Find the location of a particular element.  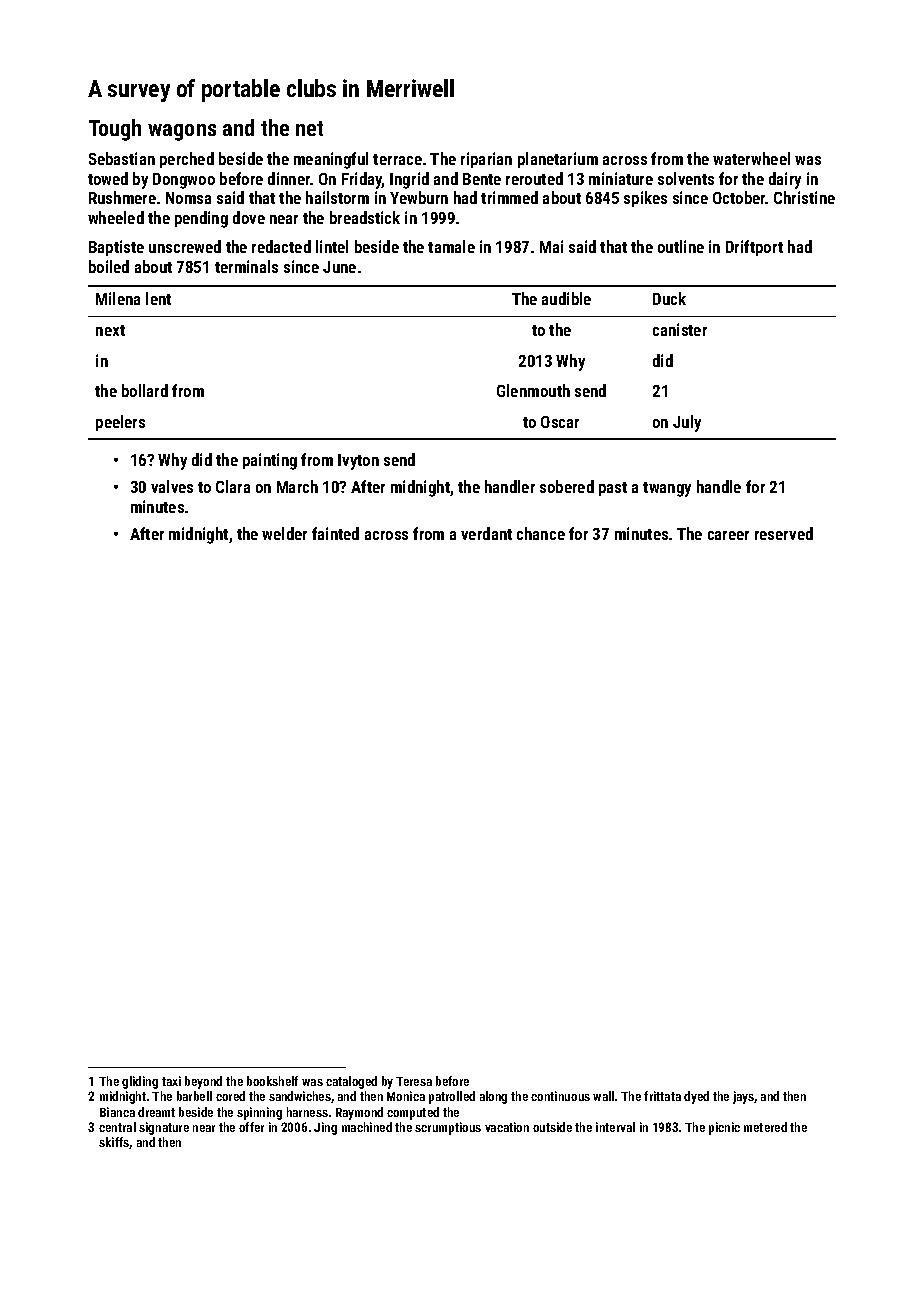

breadstick is located at coordinates (365, 217).
